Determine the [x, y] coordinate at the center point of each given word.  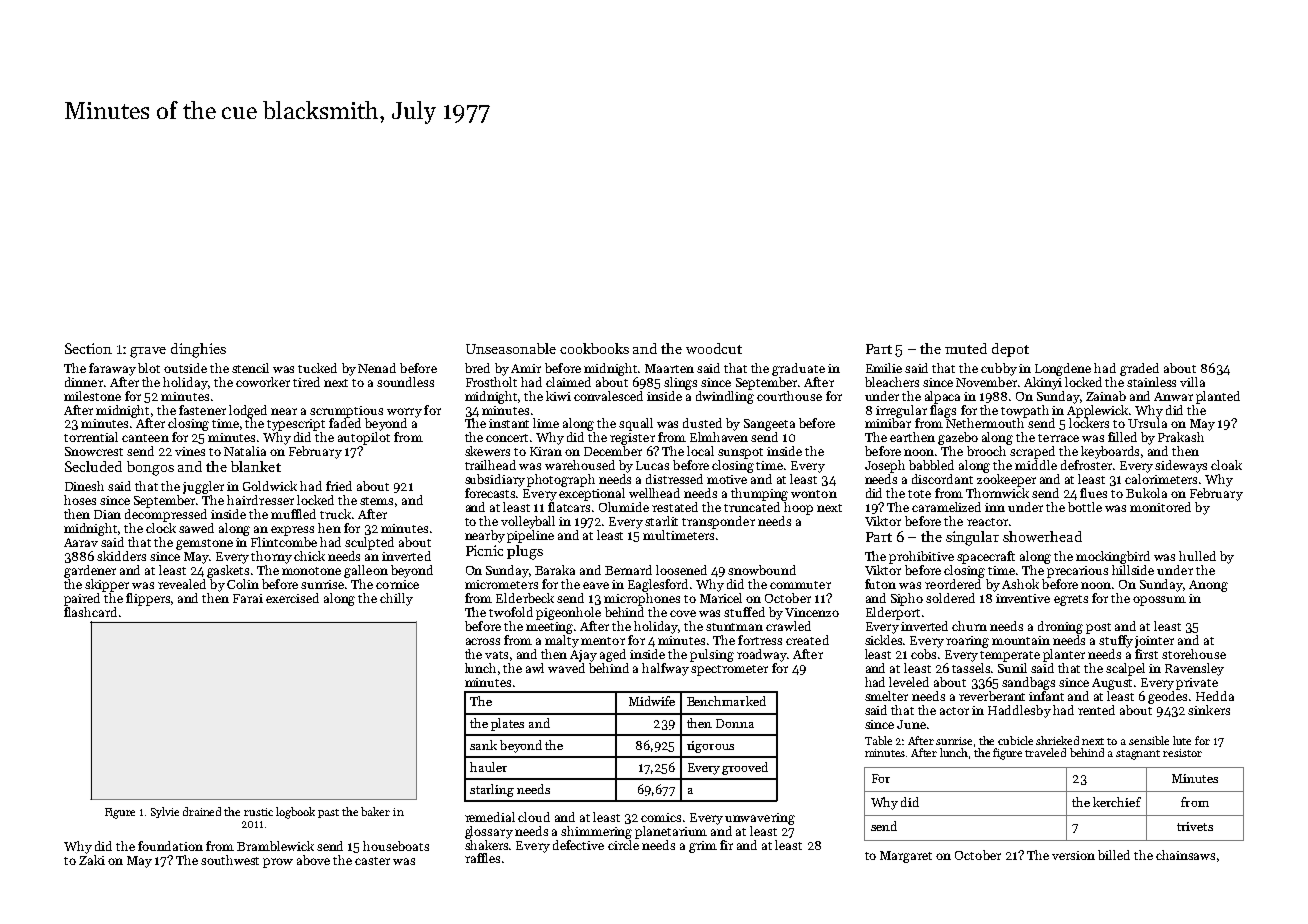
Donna [735, 723]
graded [1139, 369]
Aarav [81, 542]
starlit [661, 521]
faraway [112, 369]
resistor [1182, 753]
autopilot [364, 438]
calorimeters [1161, 479]
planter [1064, 655]
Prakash [1181, 437]
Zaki [92, 860]
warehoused [580, 465]
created [807, 640]
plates [507, 724]
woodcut [714, 348]
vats [496, 655]
